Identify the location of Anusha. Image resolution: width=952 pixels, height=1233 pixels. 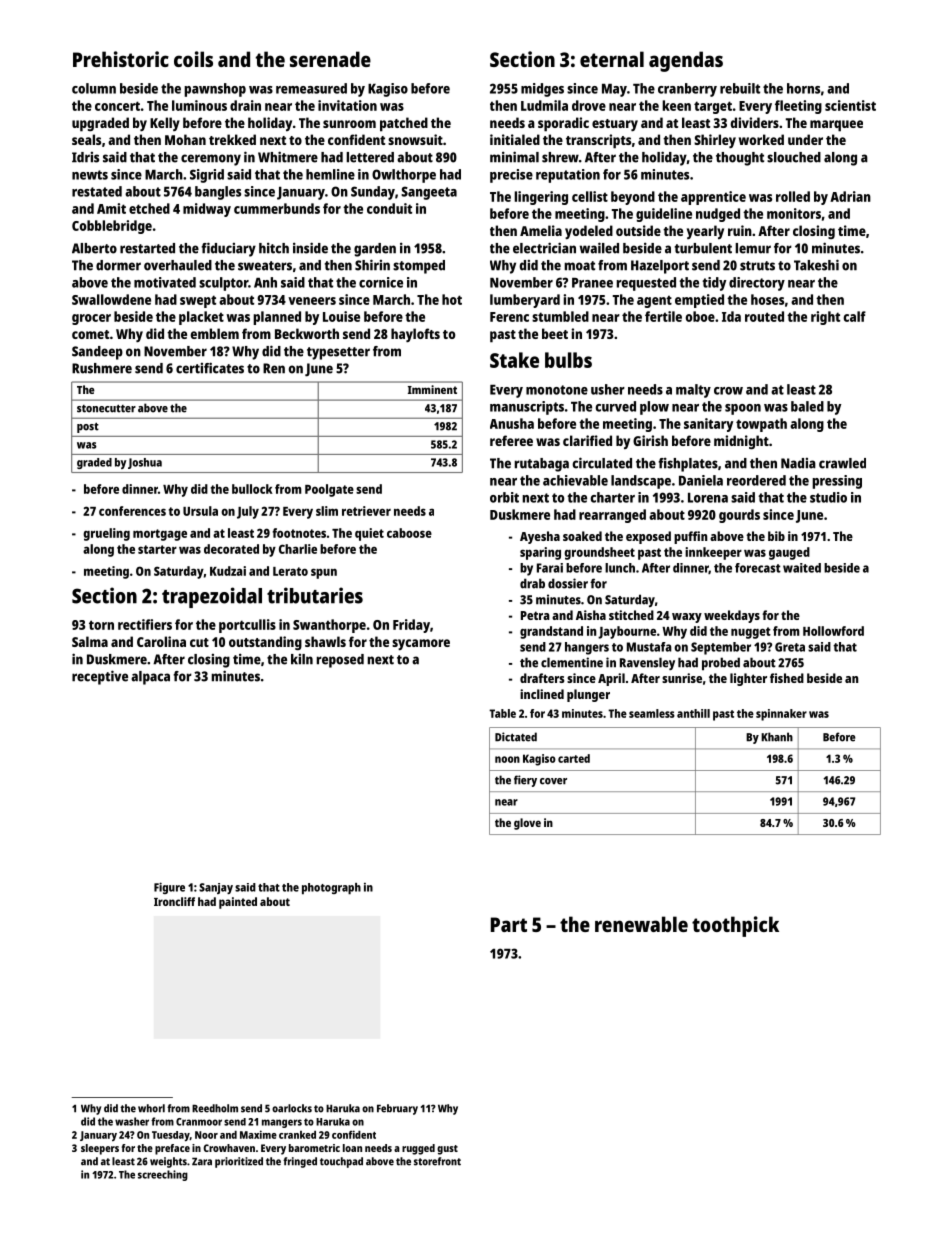
(512, 423).
